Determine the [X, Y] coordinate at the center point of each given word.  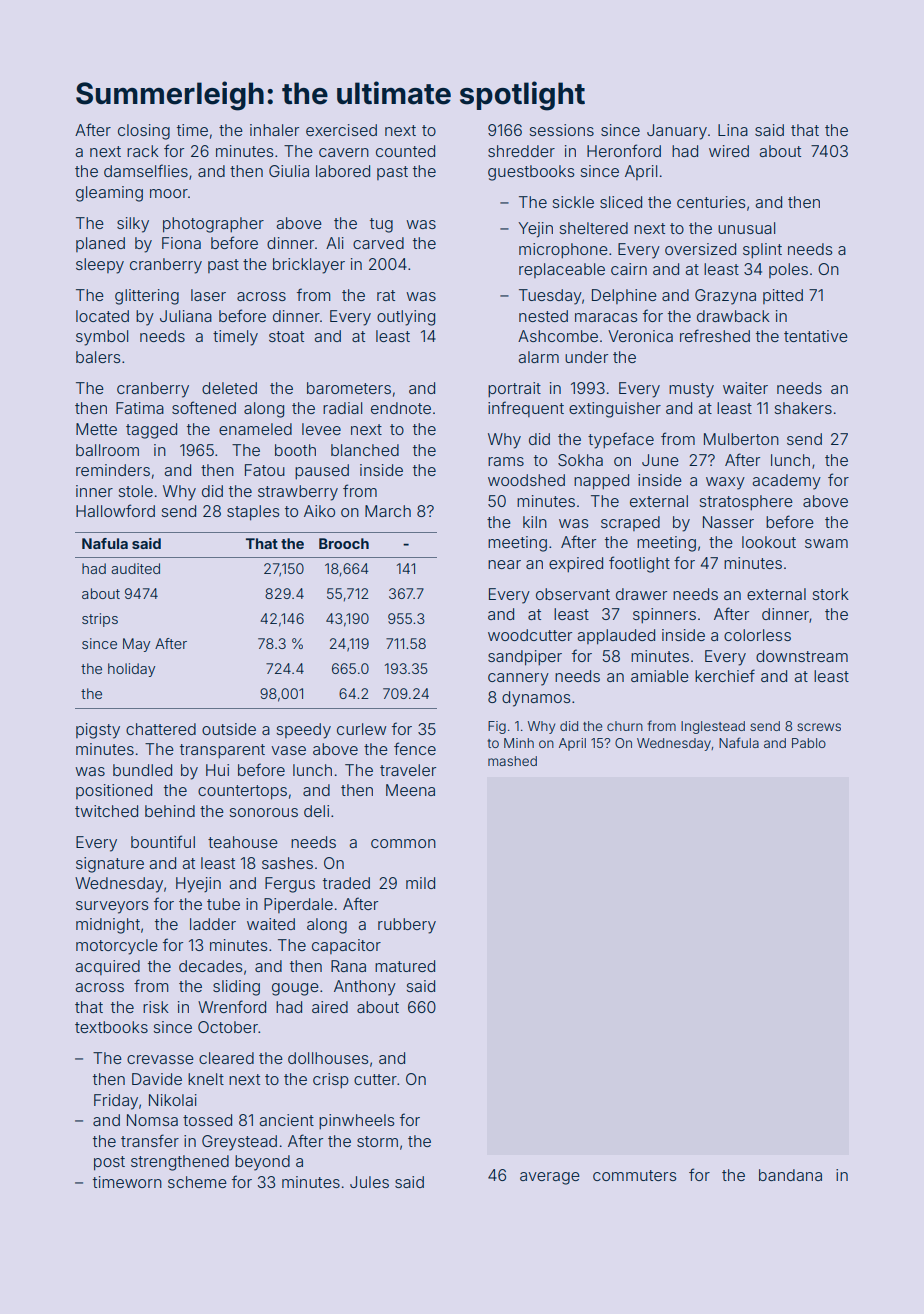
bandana [790, 1175]
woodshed [526, 480]
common [403, 843]
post [109, 1163]
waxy [725, 483]
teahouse [243, 842]
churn [625, 726]
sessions [562, 130]
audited [135, 568]
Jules [369, 1182]
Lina [733, 130]
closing [144, 132]
